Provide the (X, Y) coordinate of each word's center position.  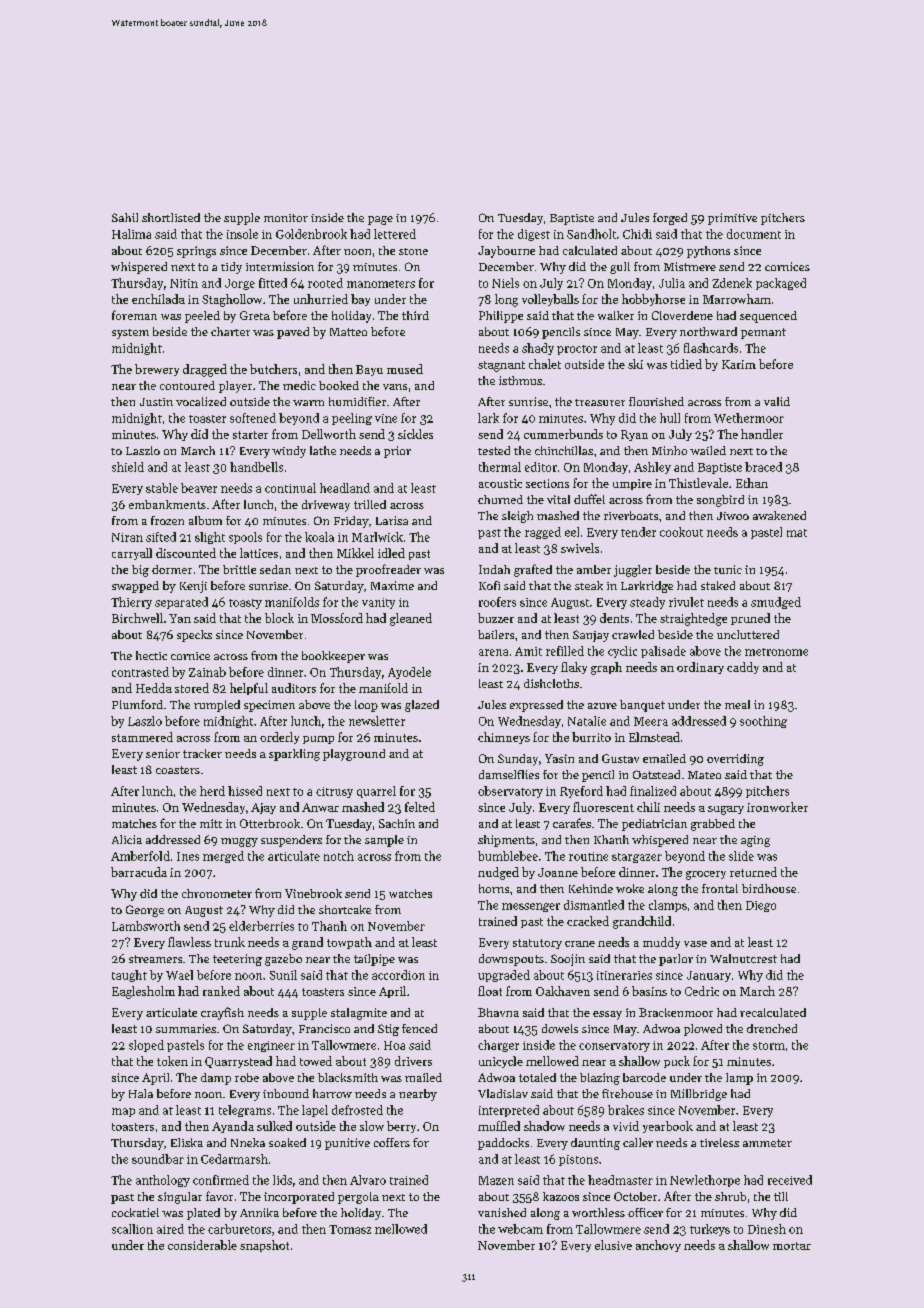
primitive (732, 219)
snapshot (264, 1246)
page (380, 220)
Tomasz (350, 1229)
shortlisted (171, 217)
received (790, 1180)
